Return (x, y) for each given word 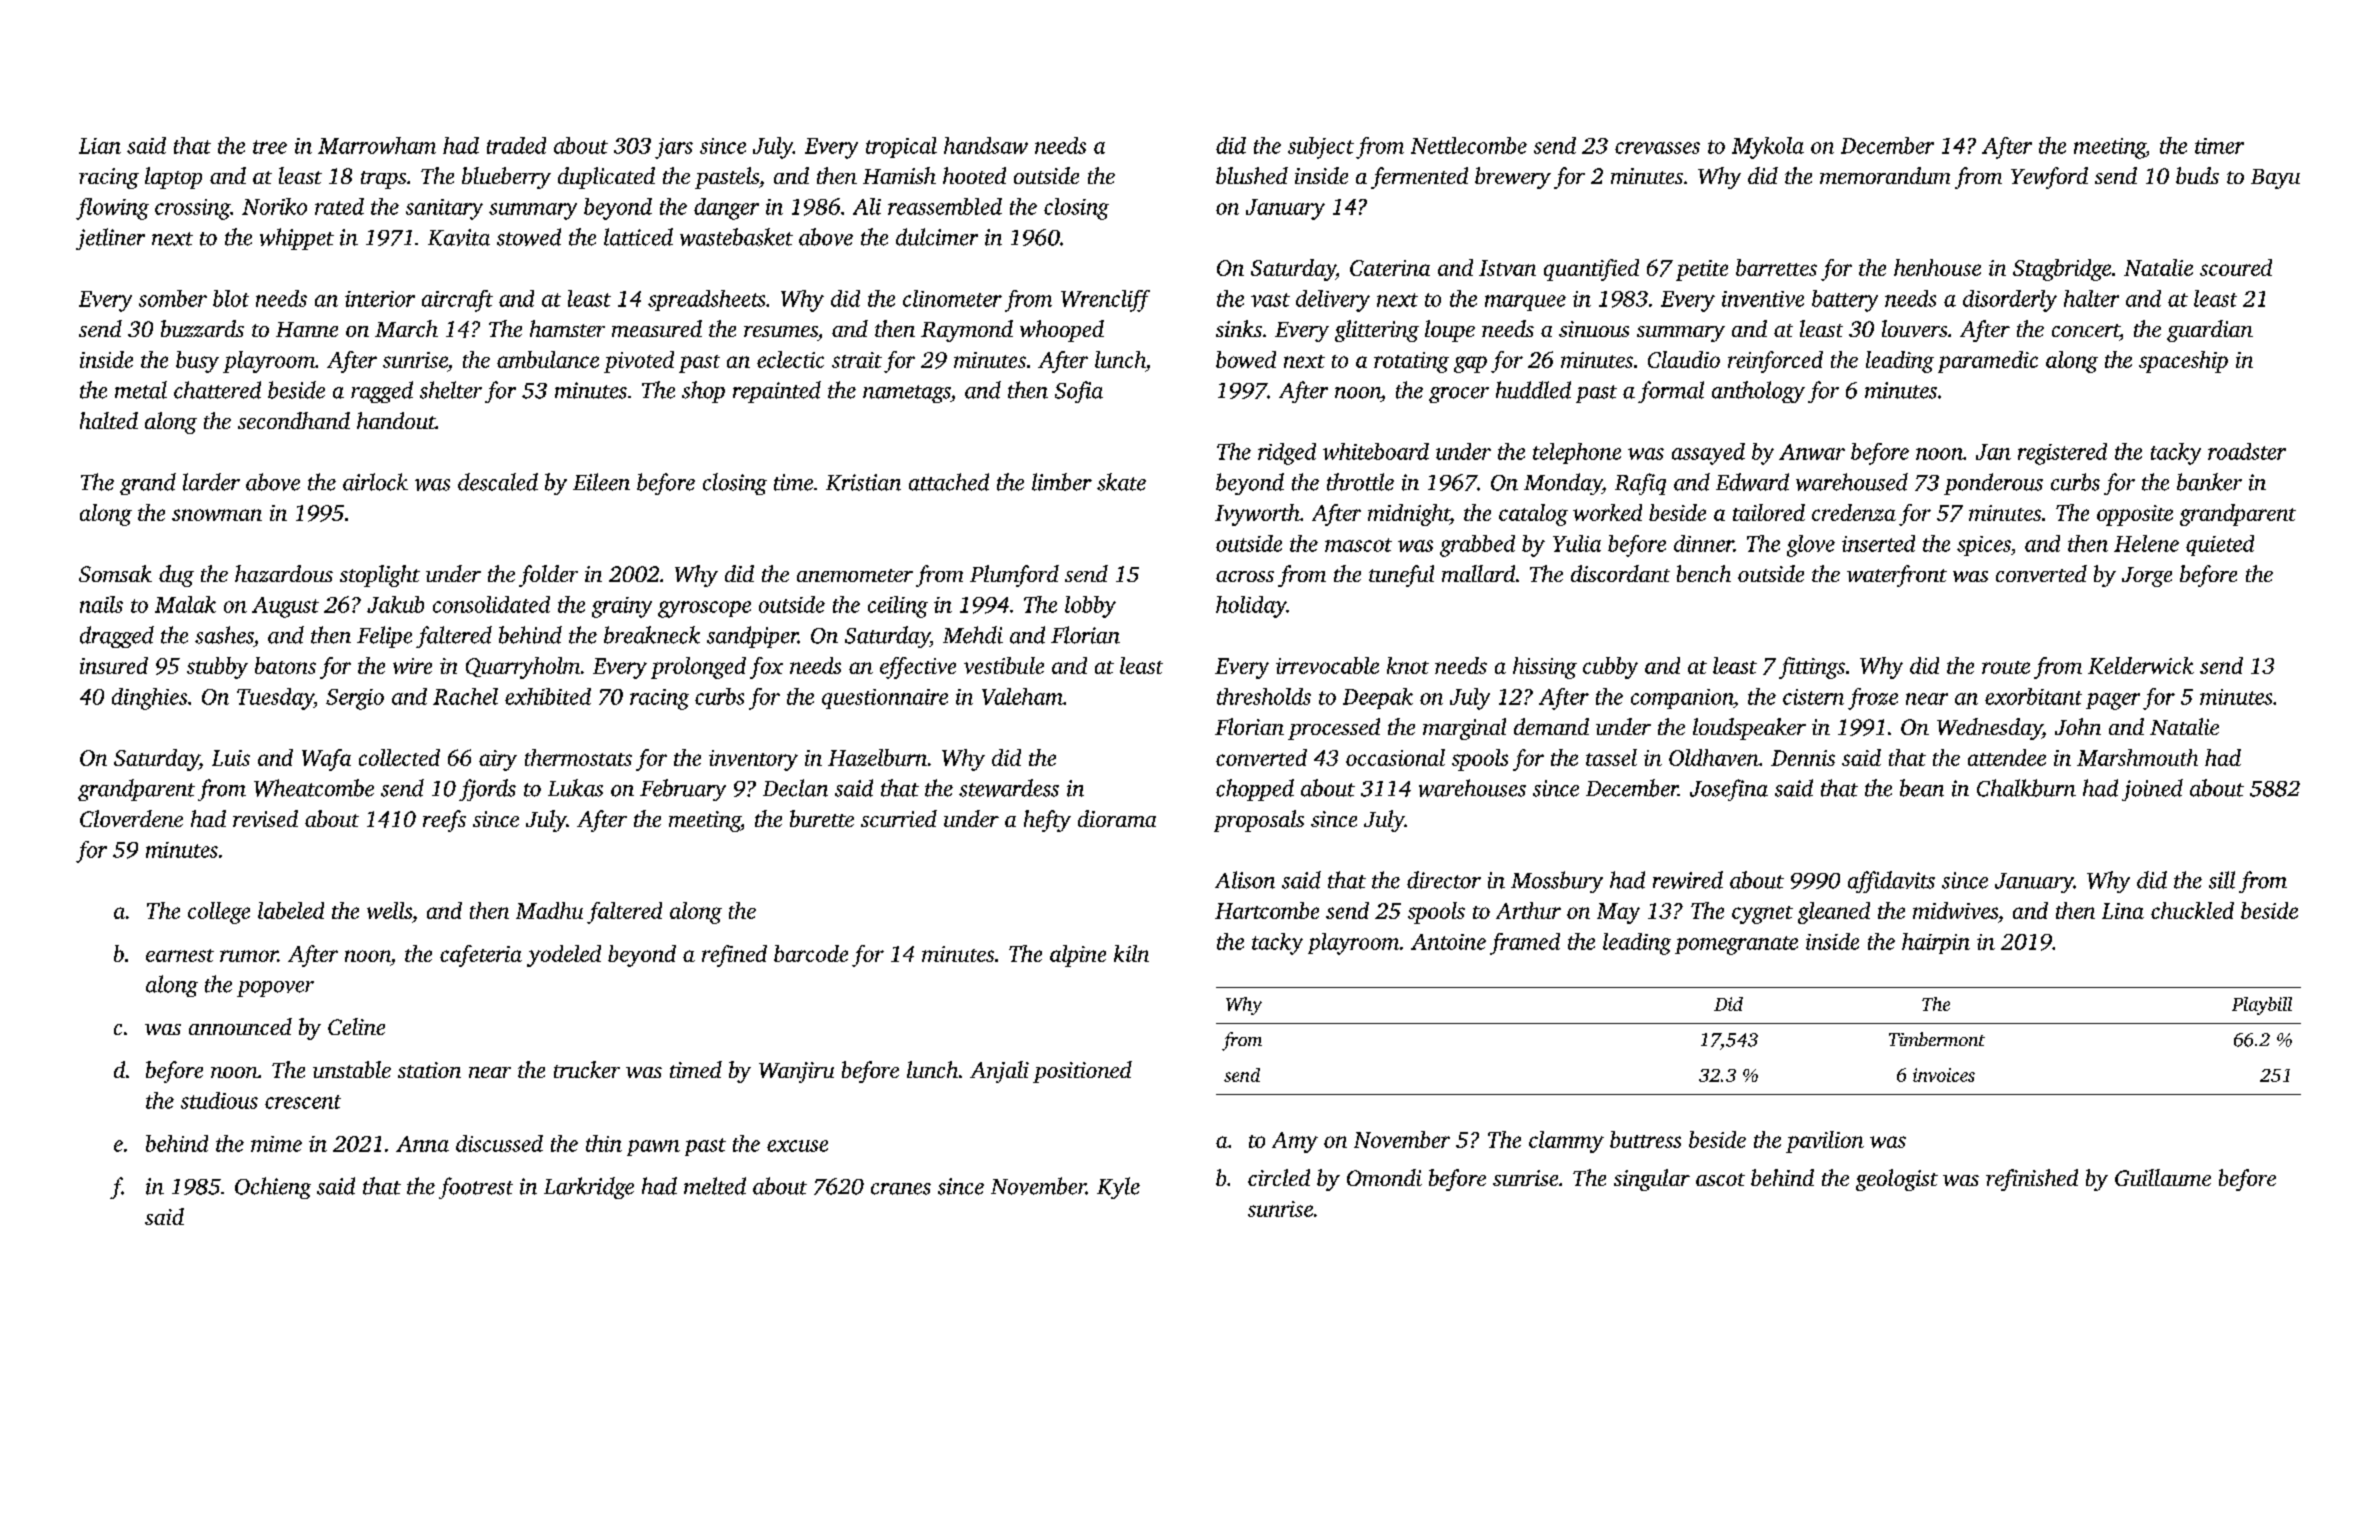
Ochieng (273, 1188)
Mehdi (973, 635)
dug (176, 576)
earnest (180, 955)
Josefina (1729, 790)
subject (1321, 148)
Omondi (1384, 1177)
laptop (173, 178)
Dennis (1803, 758)
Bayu (2275, 179)
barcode (811, 953)
